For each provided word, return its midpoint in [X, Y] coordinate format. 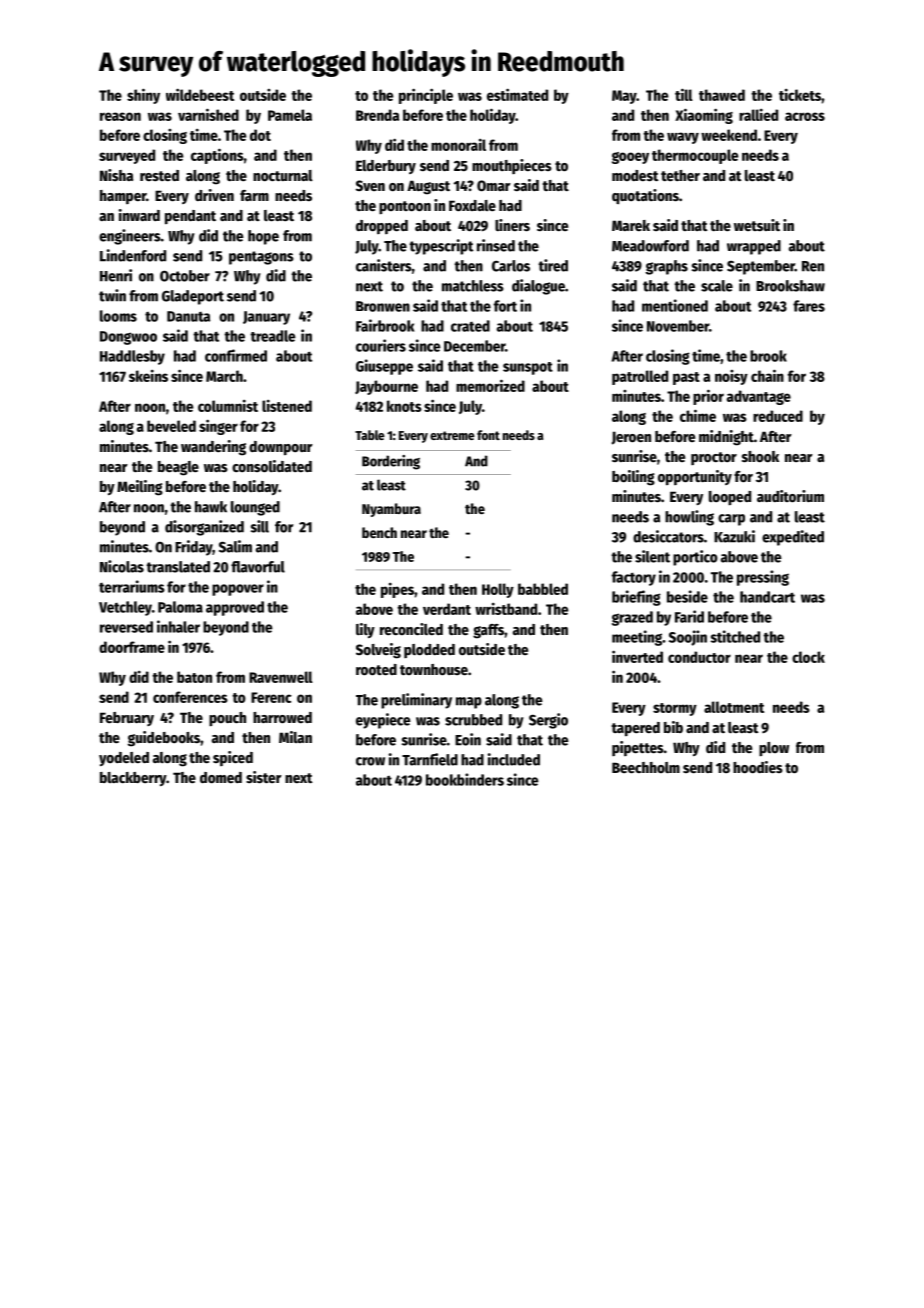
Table [370, 435]
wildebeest [200, 94]
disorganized [204, 528]
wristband [506, 608]
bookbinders [465, 779]
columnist [228, 405]
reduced [778, 416]
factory [634, 578]
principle [426, 96]
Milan [295, 737]
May [624, 97]
